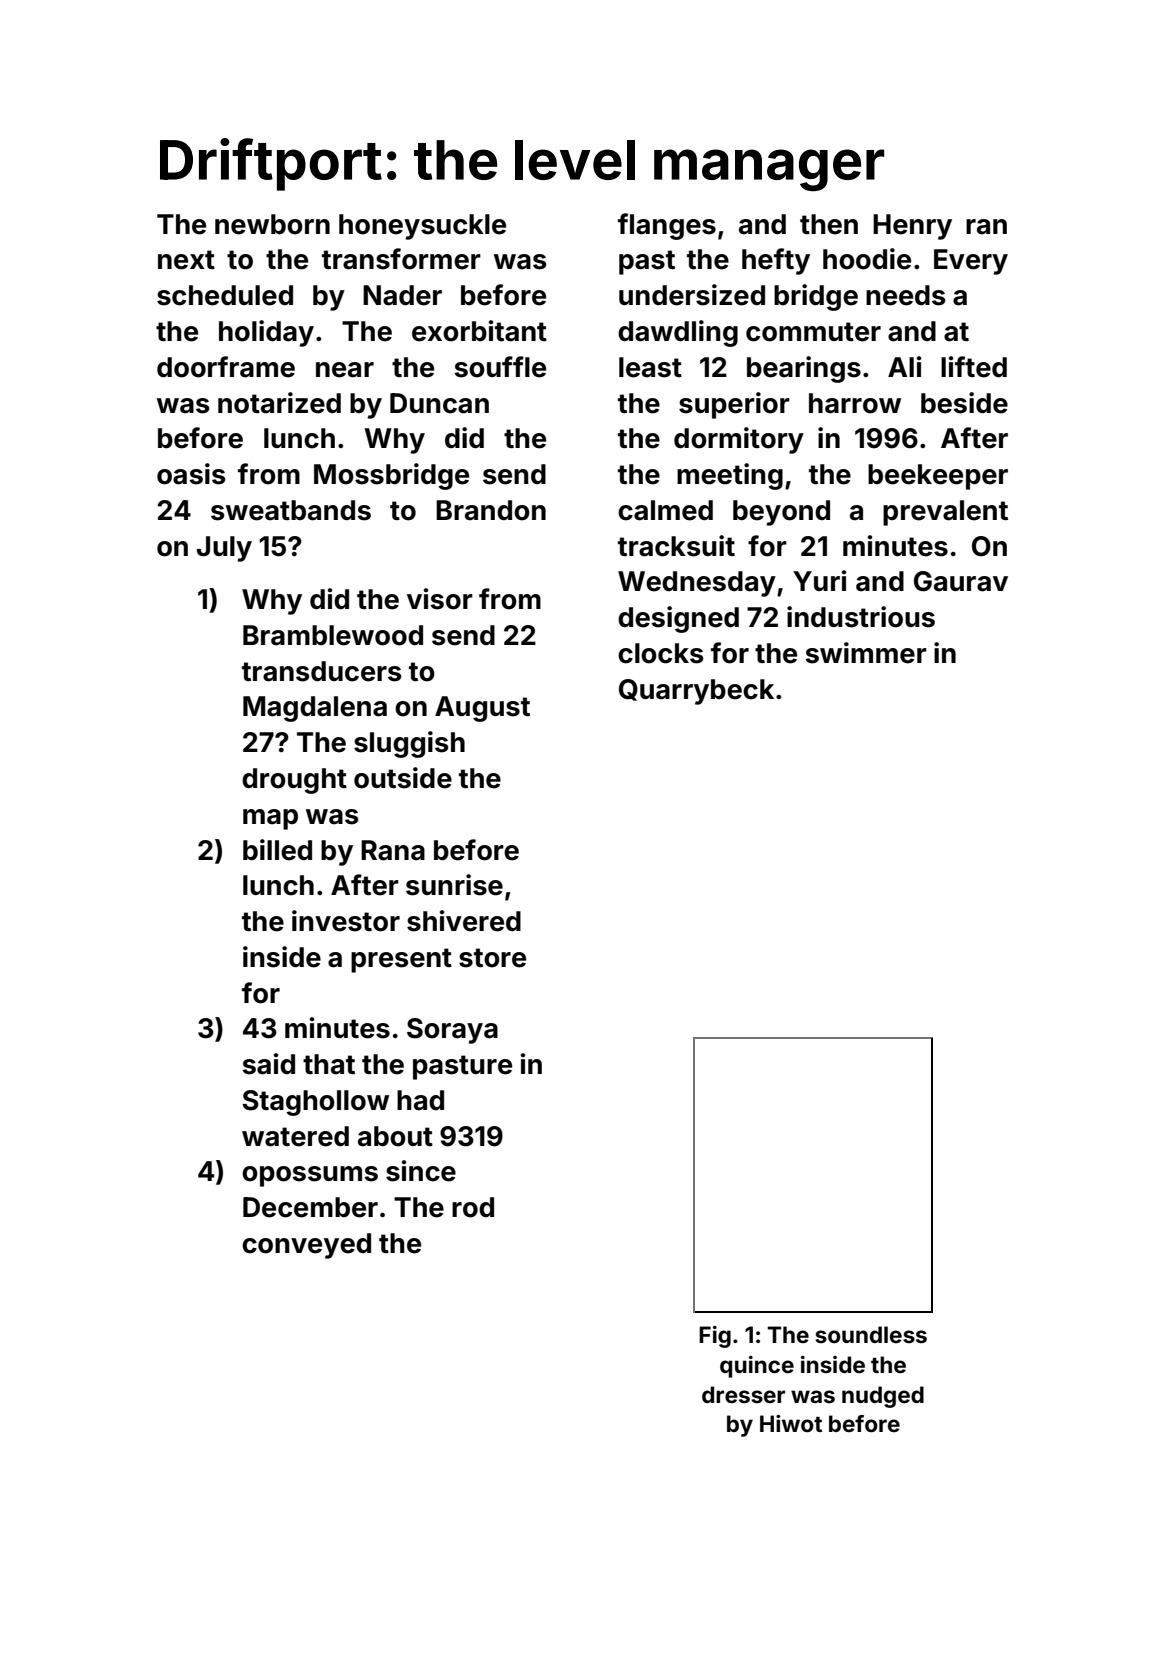 The width and height of the image is (1165, 1654). Describe the element at coordinates (912, 227) in the image. I see `Henry` at that location.
